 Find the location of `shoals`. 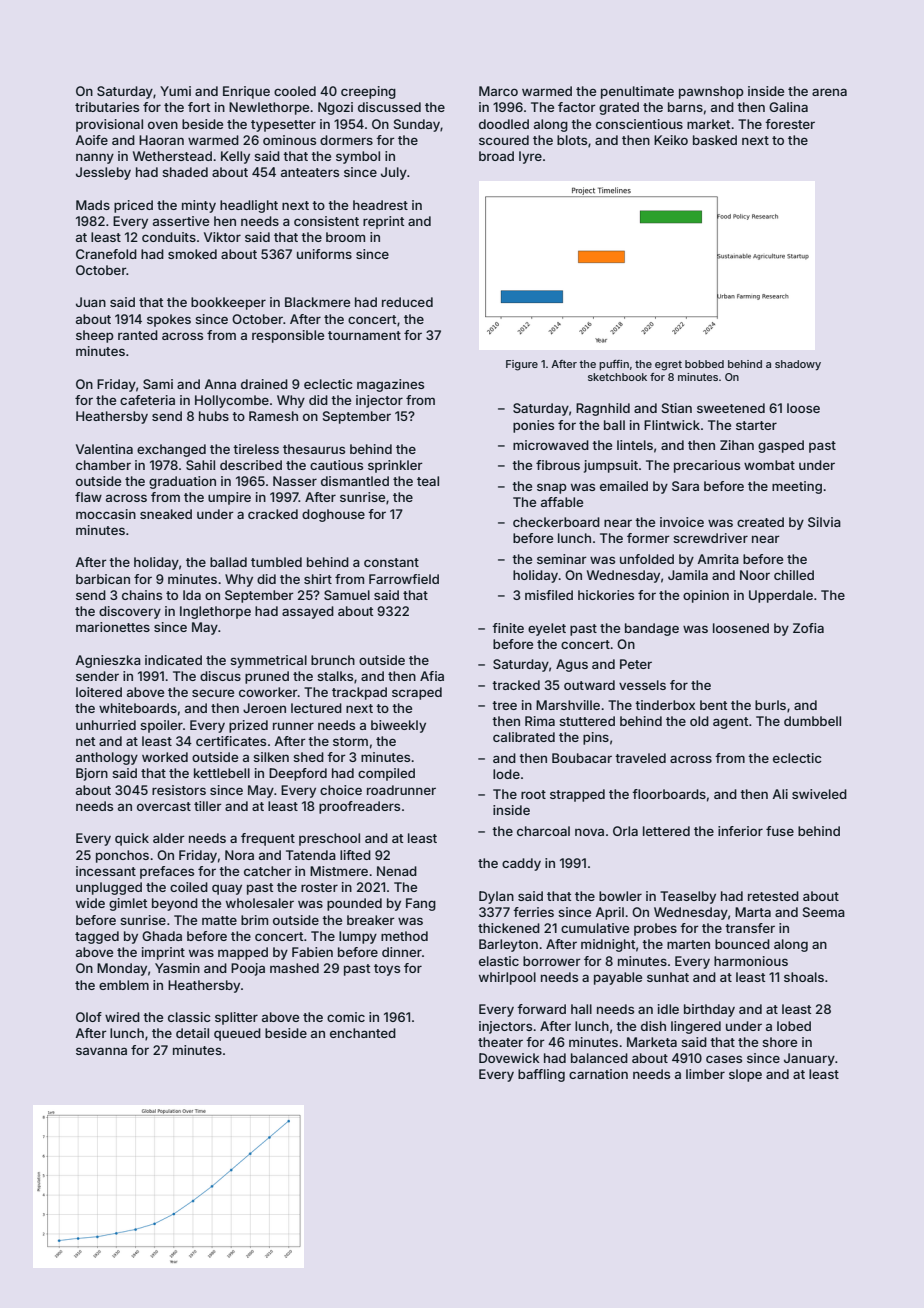

shoals is located at coordinates (804, 977).
